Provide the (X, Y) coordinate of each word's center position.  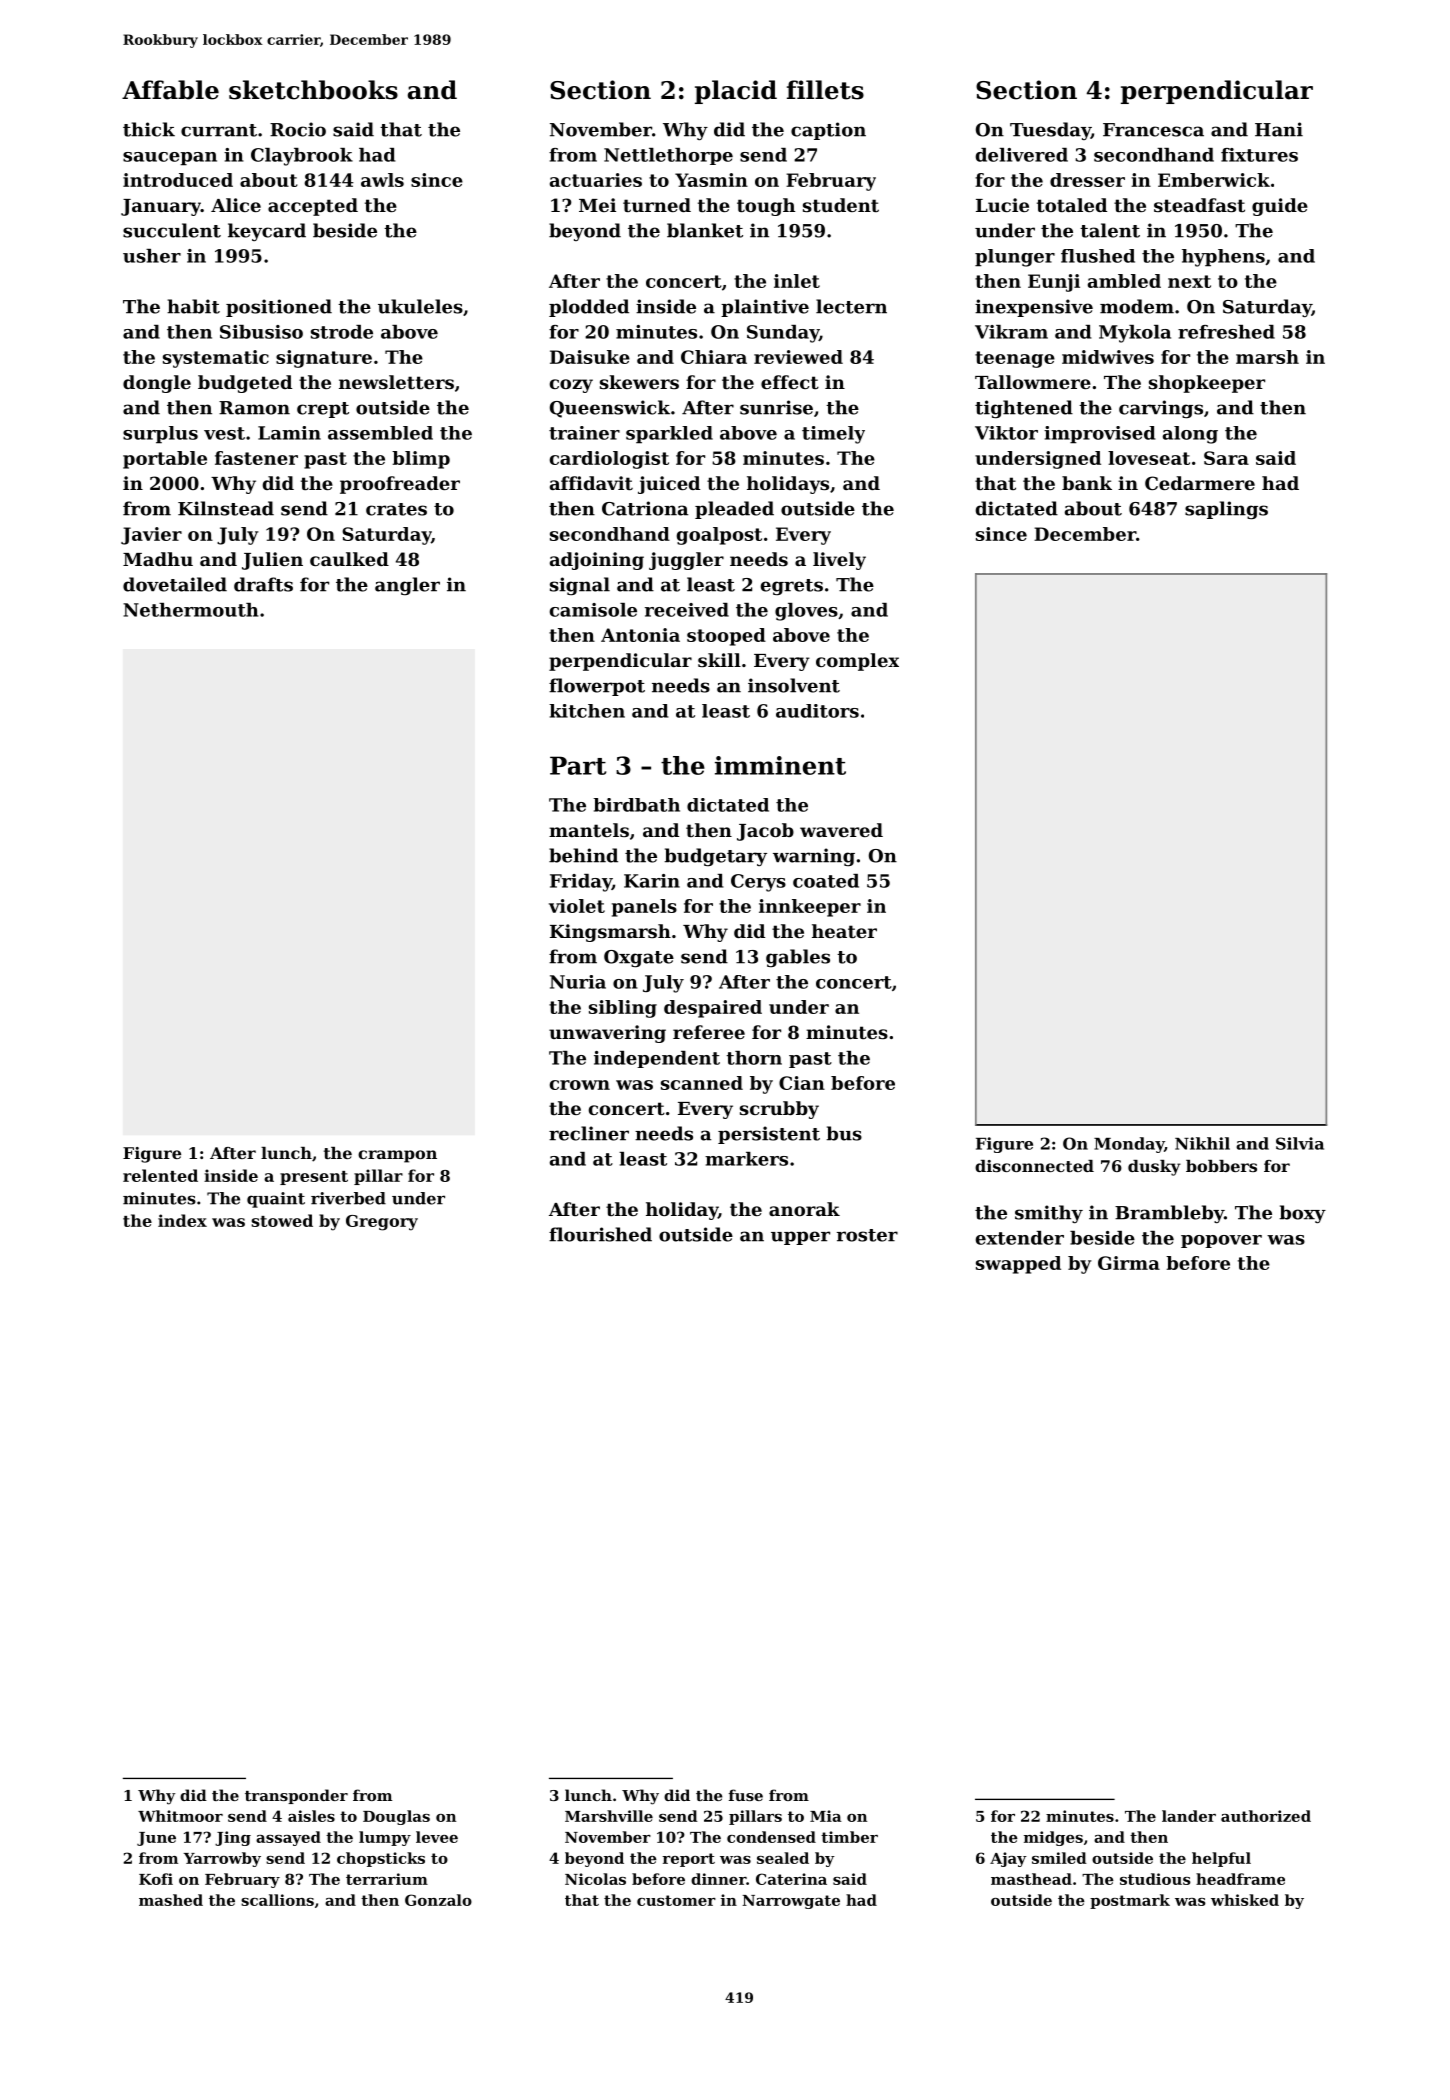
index (182, 1220)
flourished (600, 1234)
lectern (851, 306)
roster (867, 1235)
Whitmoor (180, 1816)
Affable (170, 90)
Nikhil (1202, 1143)
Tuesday (1050, 131)
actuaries (596, 180)
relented (160, 1175)
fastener (256, 458)
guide (1280, 207)
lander (1189, 1816)
